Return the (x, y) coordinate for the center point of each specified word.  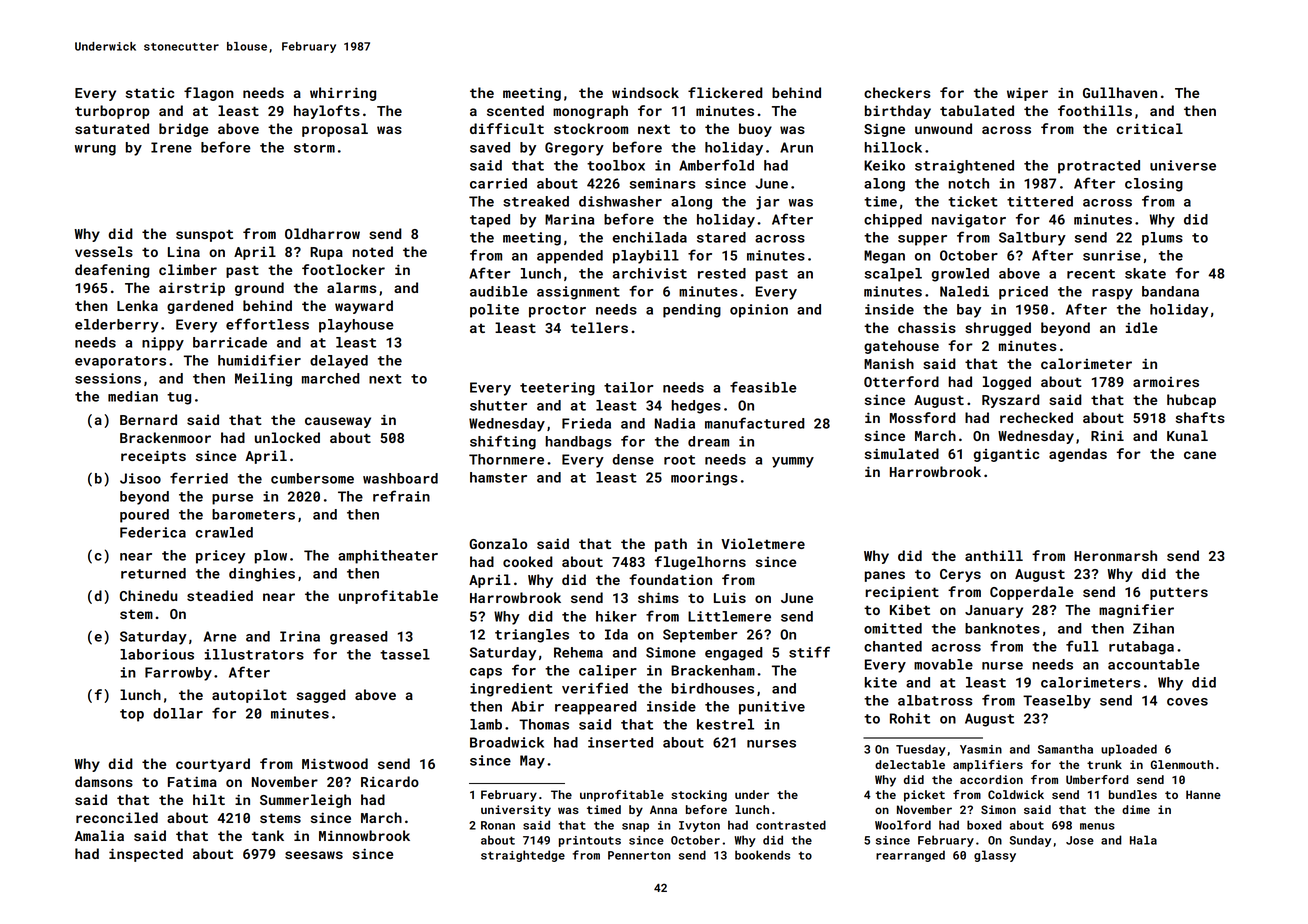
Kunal (1187, 435)
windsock (645, 92)
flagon (209, 94)
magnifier (1136, 611)
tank (268, 835)
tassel (405, 654)
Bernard (148, 419)
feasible (763, 387)
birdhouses (713, 688)
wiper (1027, 94)
